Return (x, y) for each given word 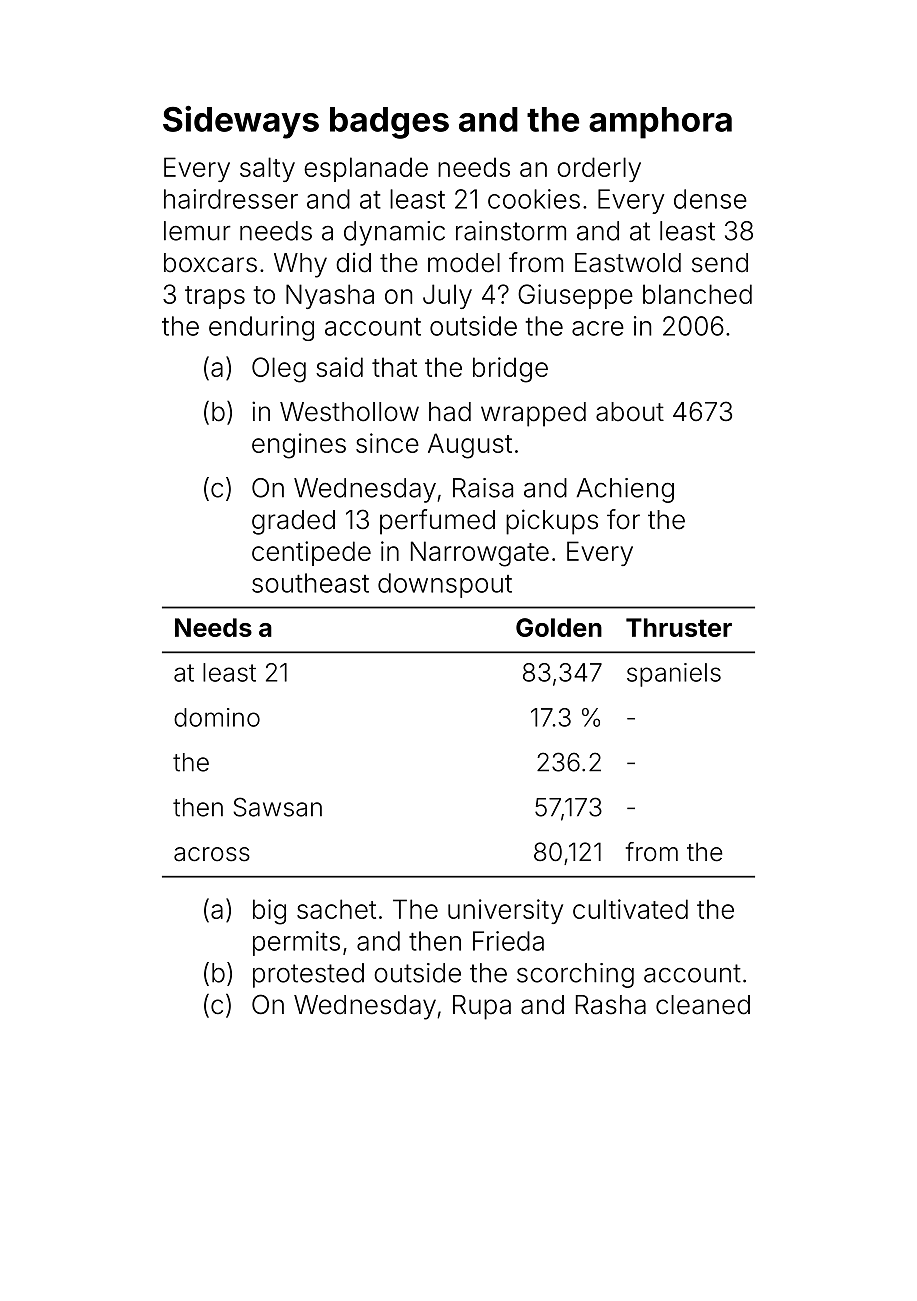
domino (217, 717)
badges (389, 123)
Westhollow (349, 412)
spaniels (674, 675)
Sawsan (277, 807)
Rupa (482, 1007)
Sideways (241, 122)
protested (308, 975)
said (339, 367)
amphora (660, 123)
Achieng (625, 490)
